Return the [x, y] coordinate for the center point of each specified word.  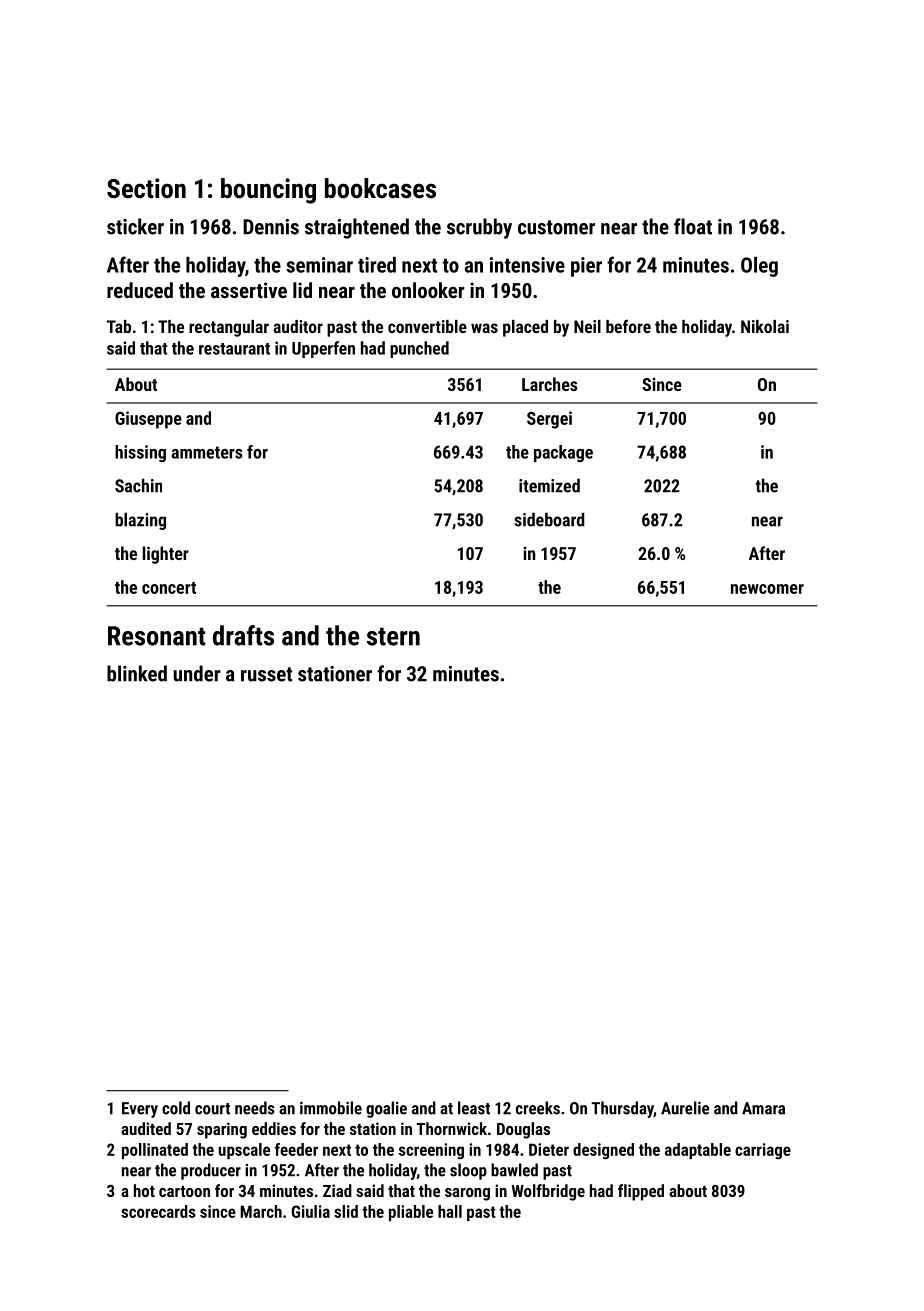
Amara [763, 1108]
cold [176, 1108]
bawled [514, 1170]
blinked [137, 673]
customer [556, 227]
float [693, 226]
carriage [763, 1151]
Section [146, 188]
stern [393, 636]
